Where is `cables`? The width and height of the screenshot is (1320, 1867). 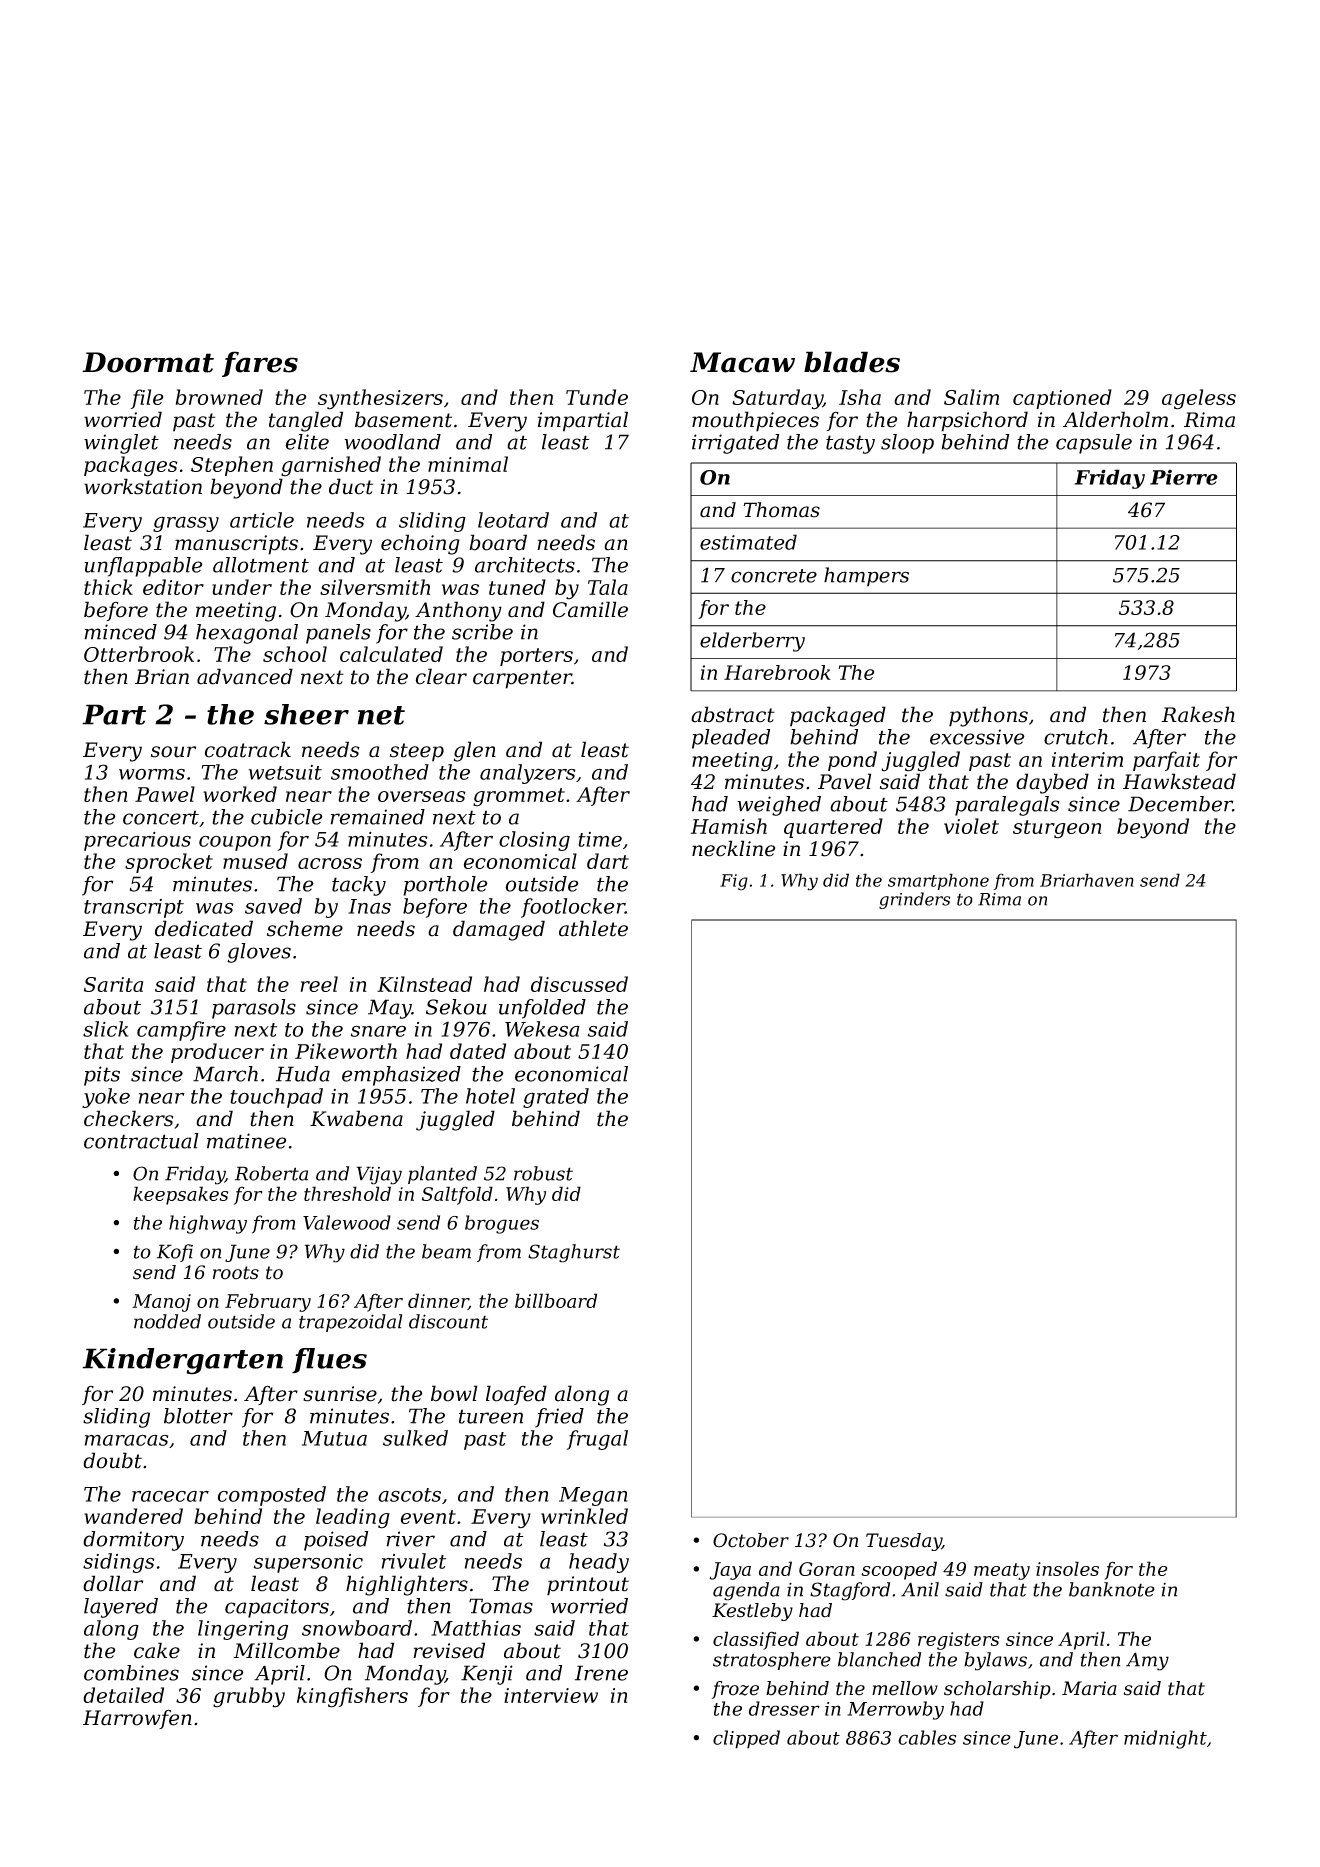
cables is located at coordinates (927, 1737).
